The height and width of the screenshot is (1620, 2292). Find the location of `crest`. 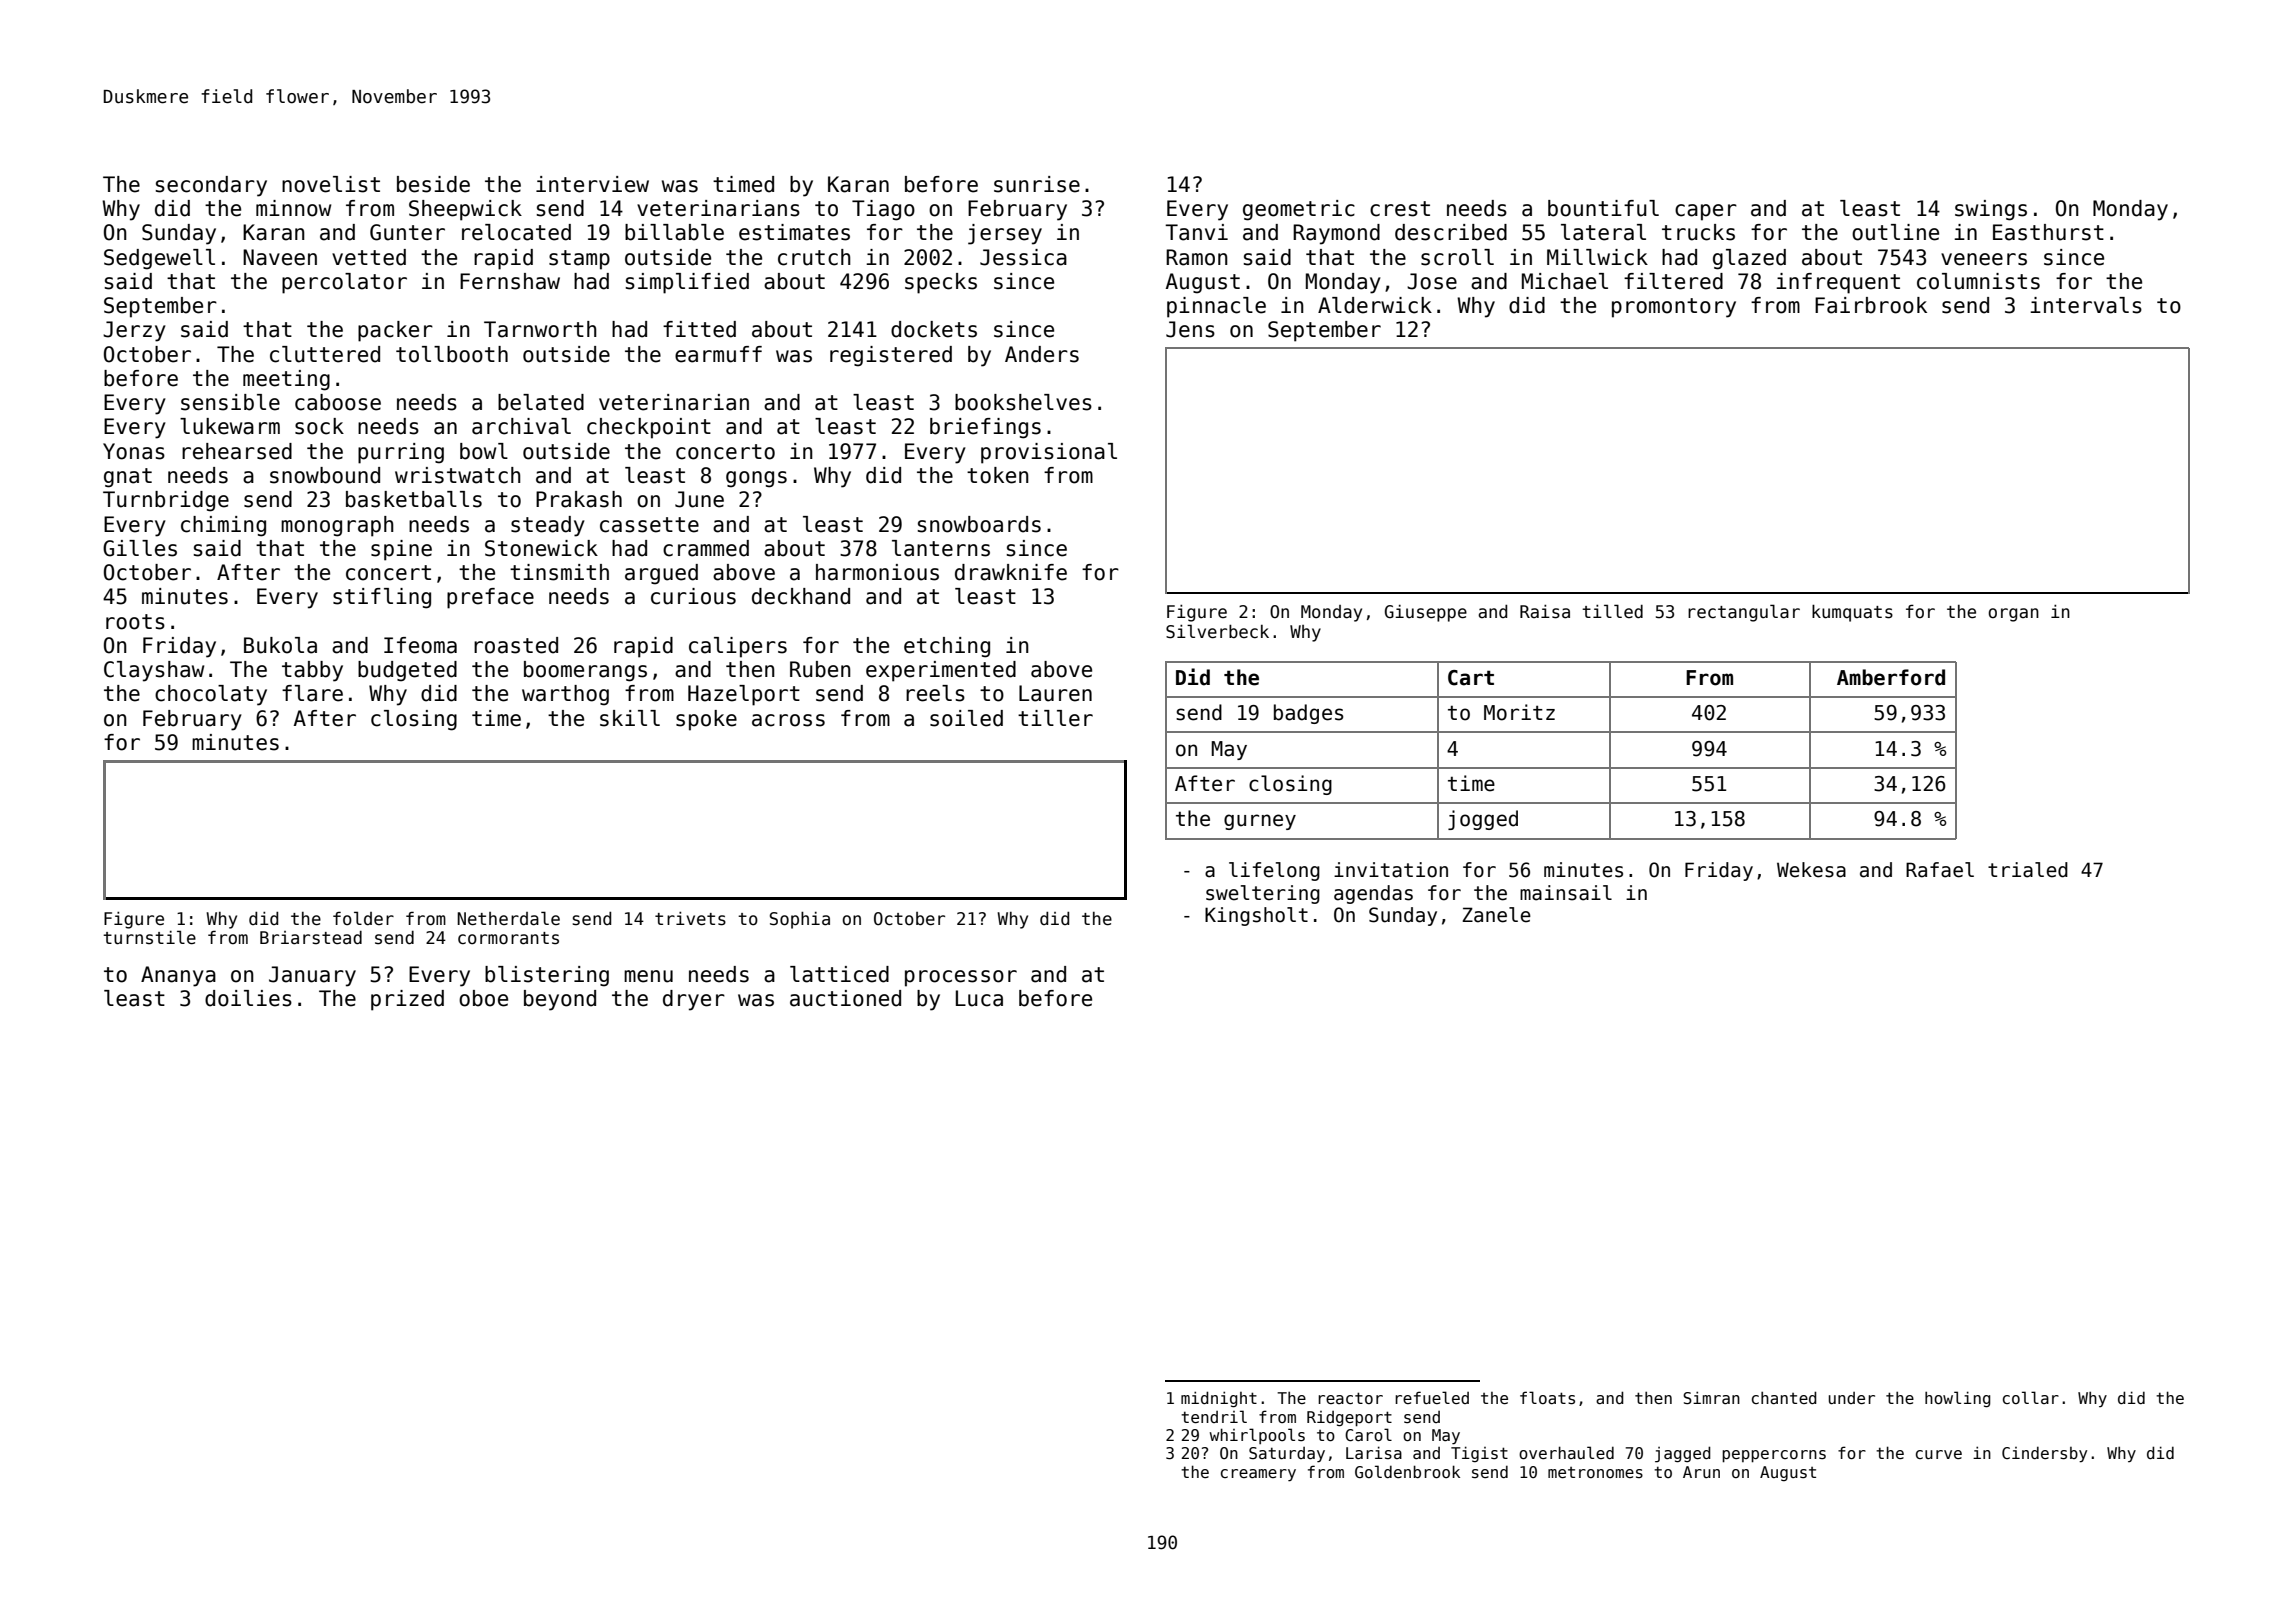

crest is located at coordinates (1400, 209).
